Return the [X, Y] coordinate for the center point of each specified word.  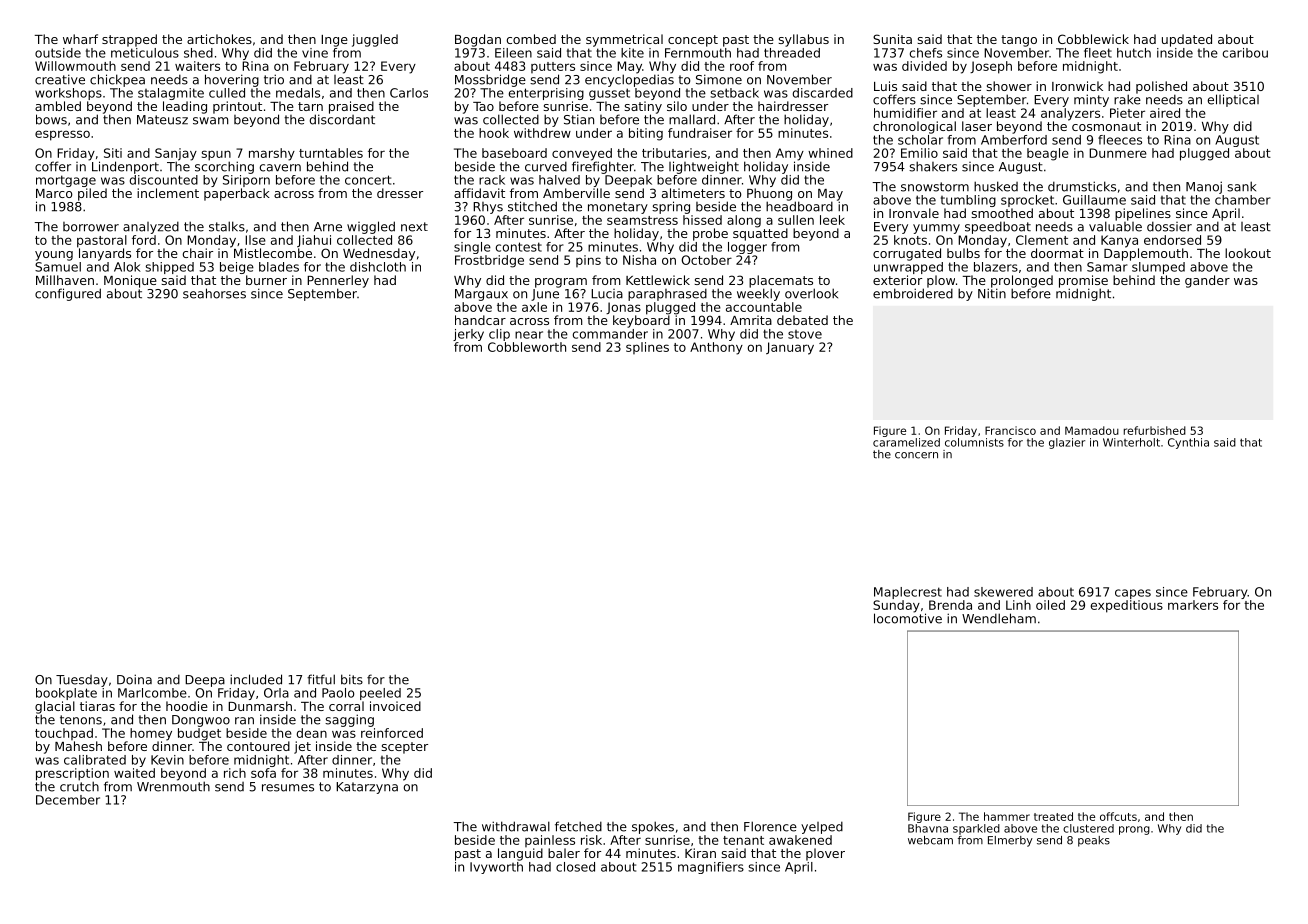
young [54, 256]
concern [916, 455]
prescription [72, 774]
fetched [578, 826]
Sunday [896, 606]
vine [315, 53]
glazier [1067, 443]
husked [996, 186]
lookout [1248, 253]
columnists [974, 442]
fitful [321, 679]
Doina [134, 679]
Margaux [481, 295]
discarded [823, 93]
